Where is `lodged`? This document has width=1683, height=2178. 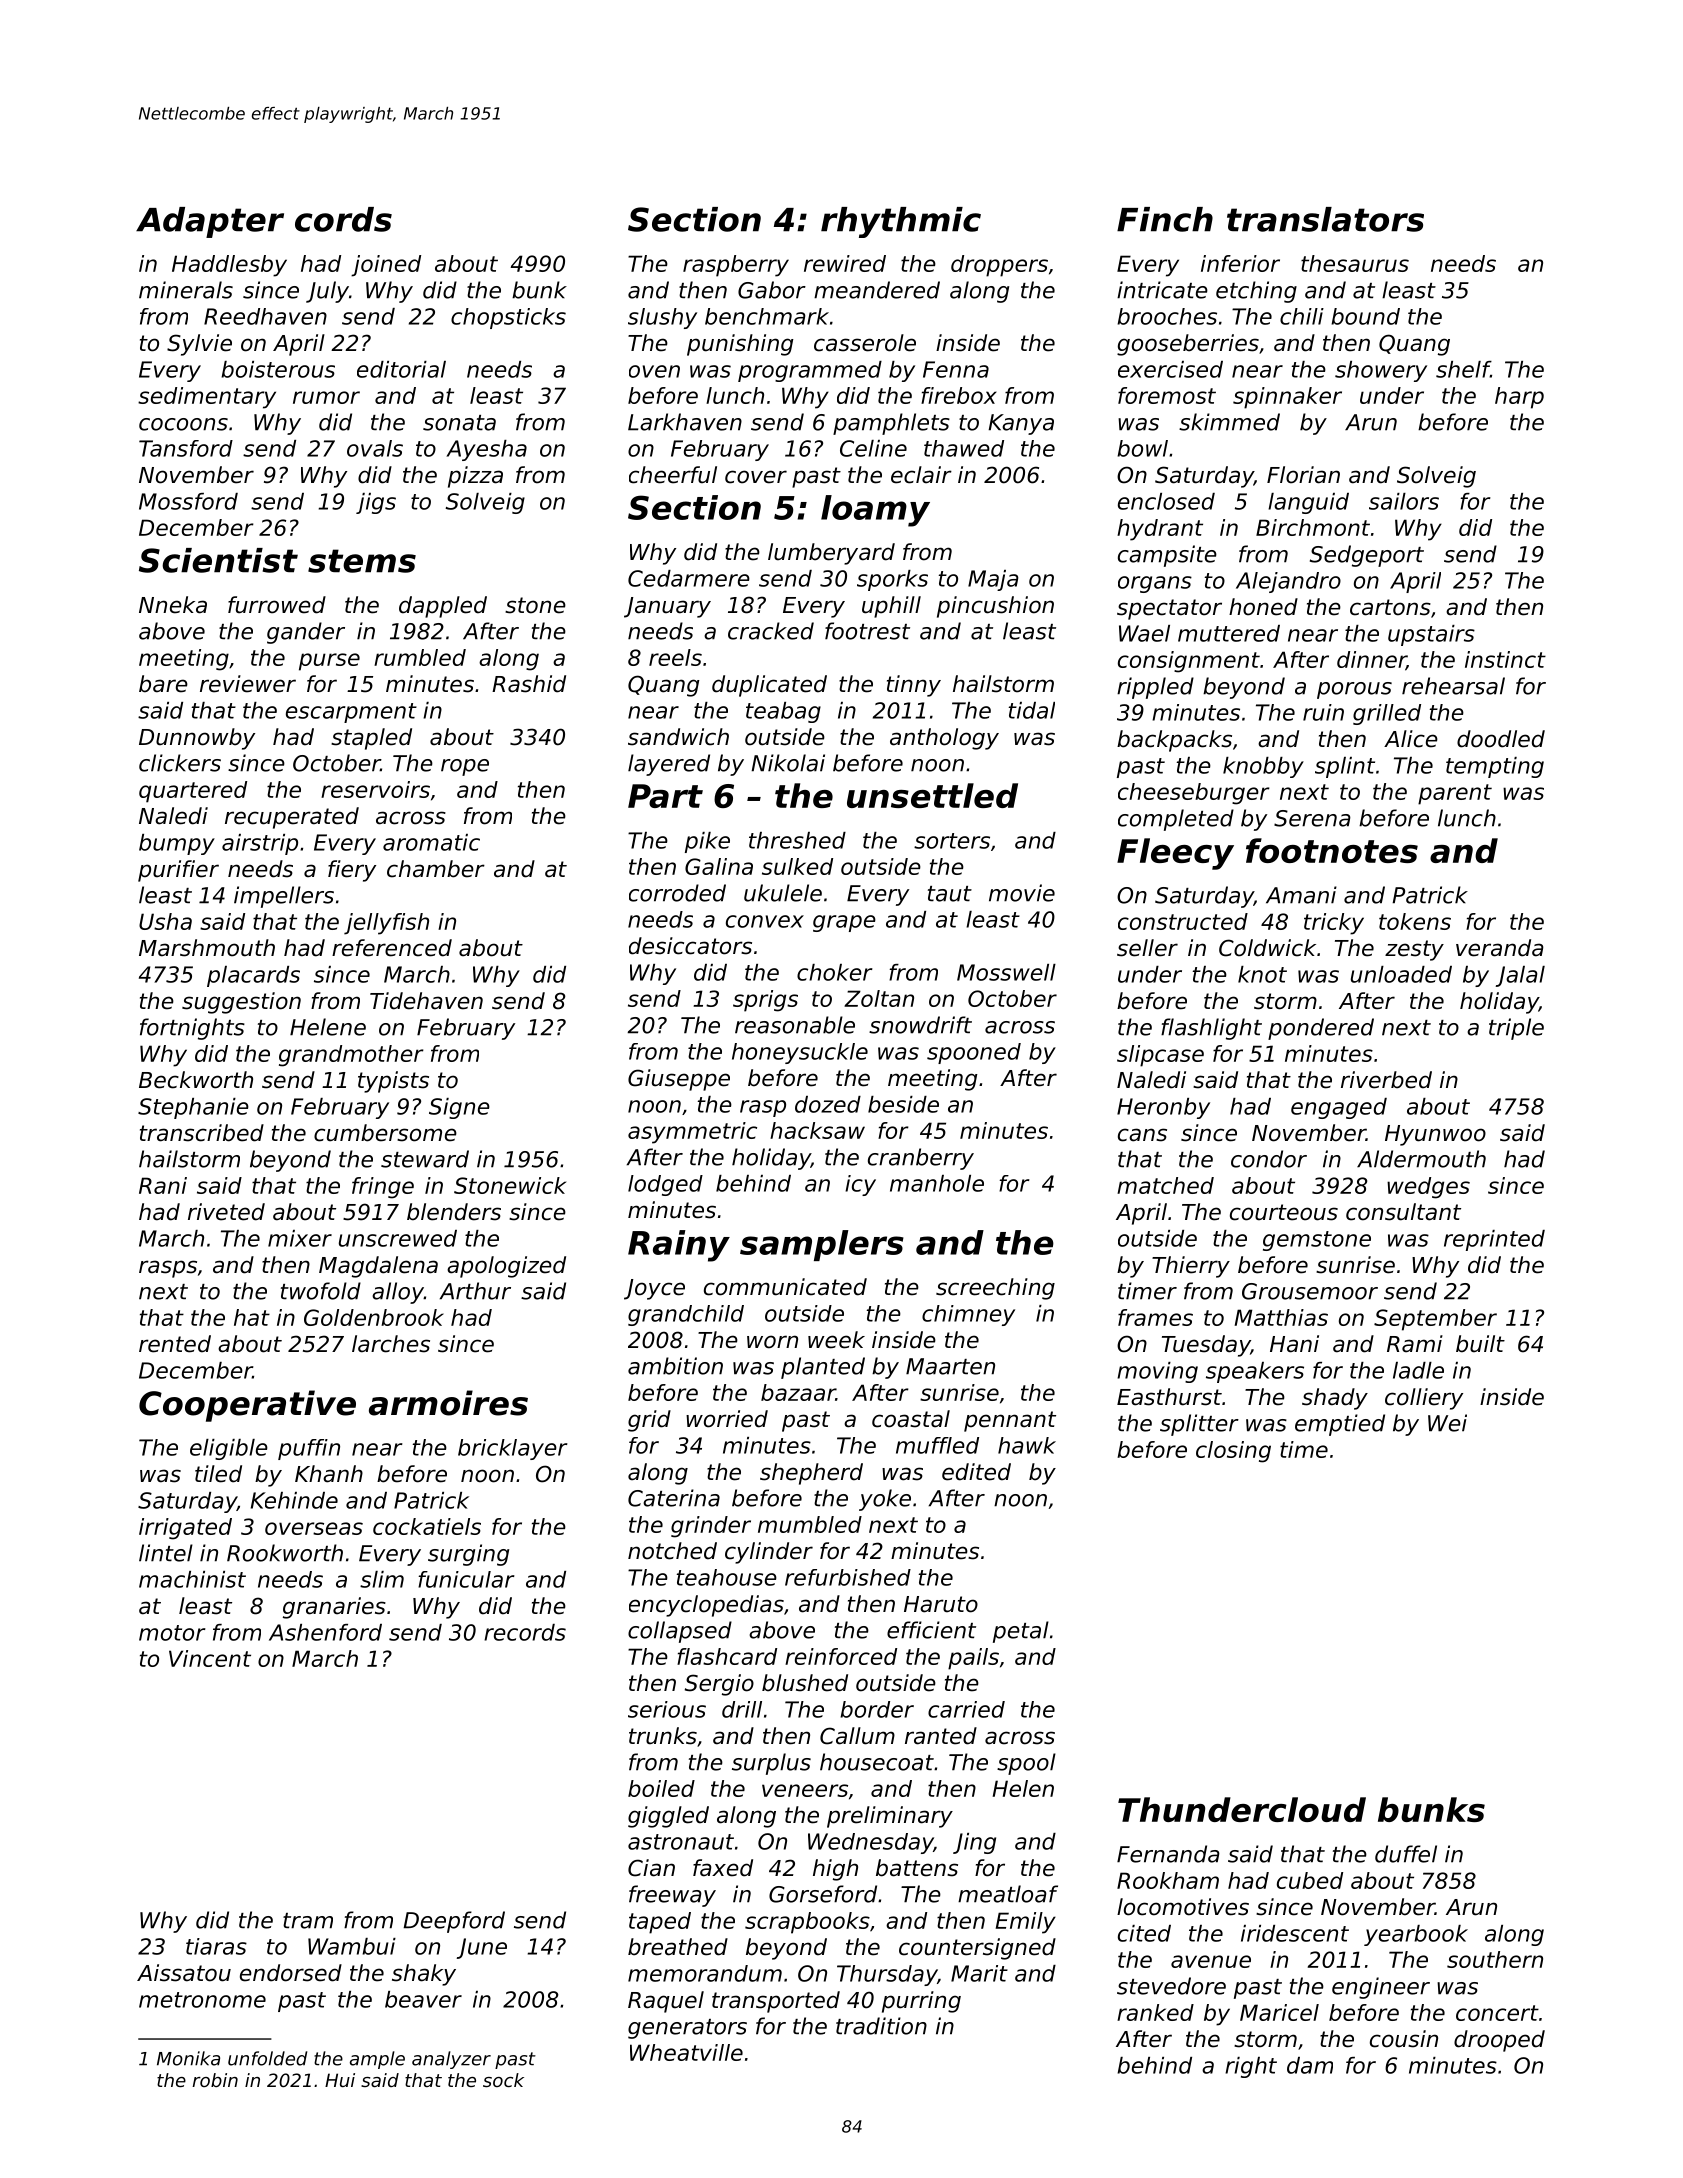 lodged is located at coordinates (665, 1185).
